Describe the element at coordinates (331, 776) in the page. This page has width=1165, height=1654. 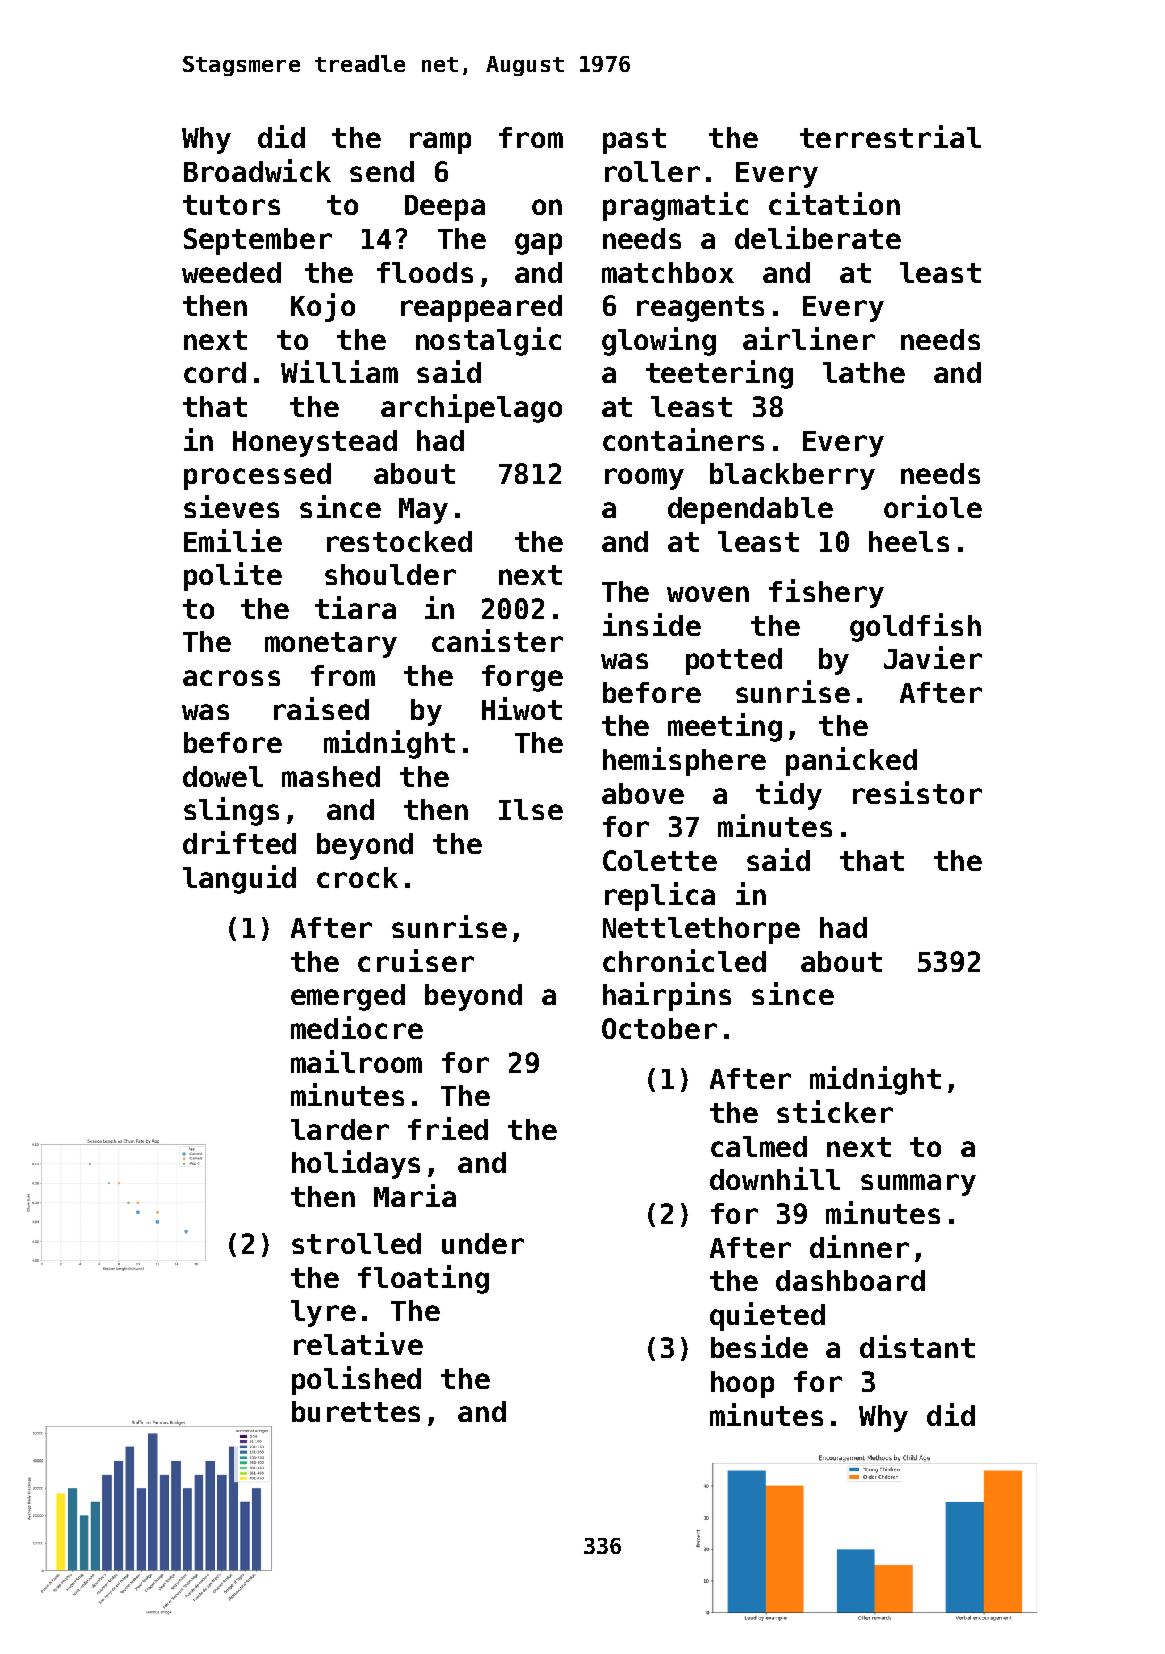
I see `mashed` at that location.
